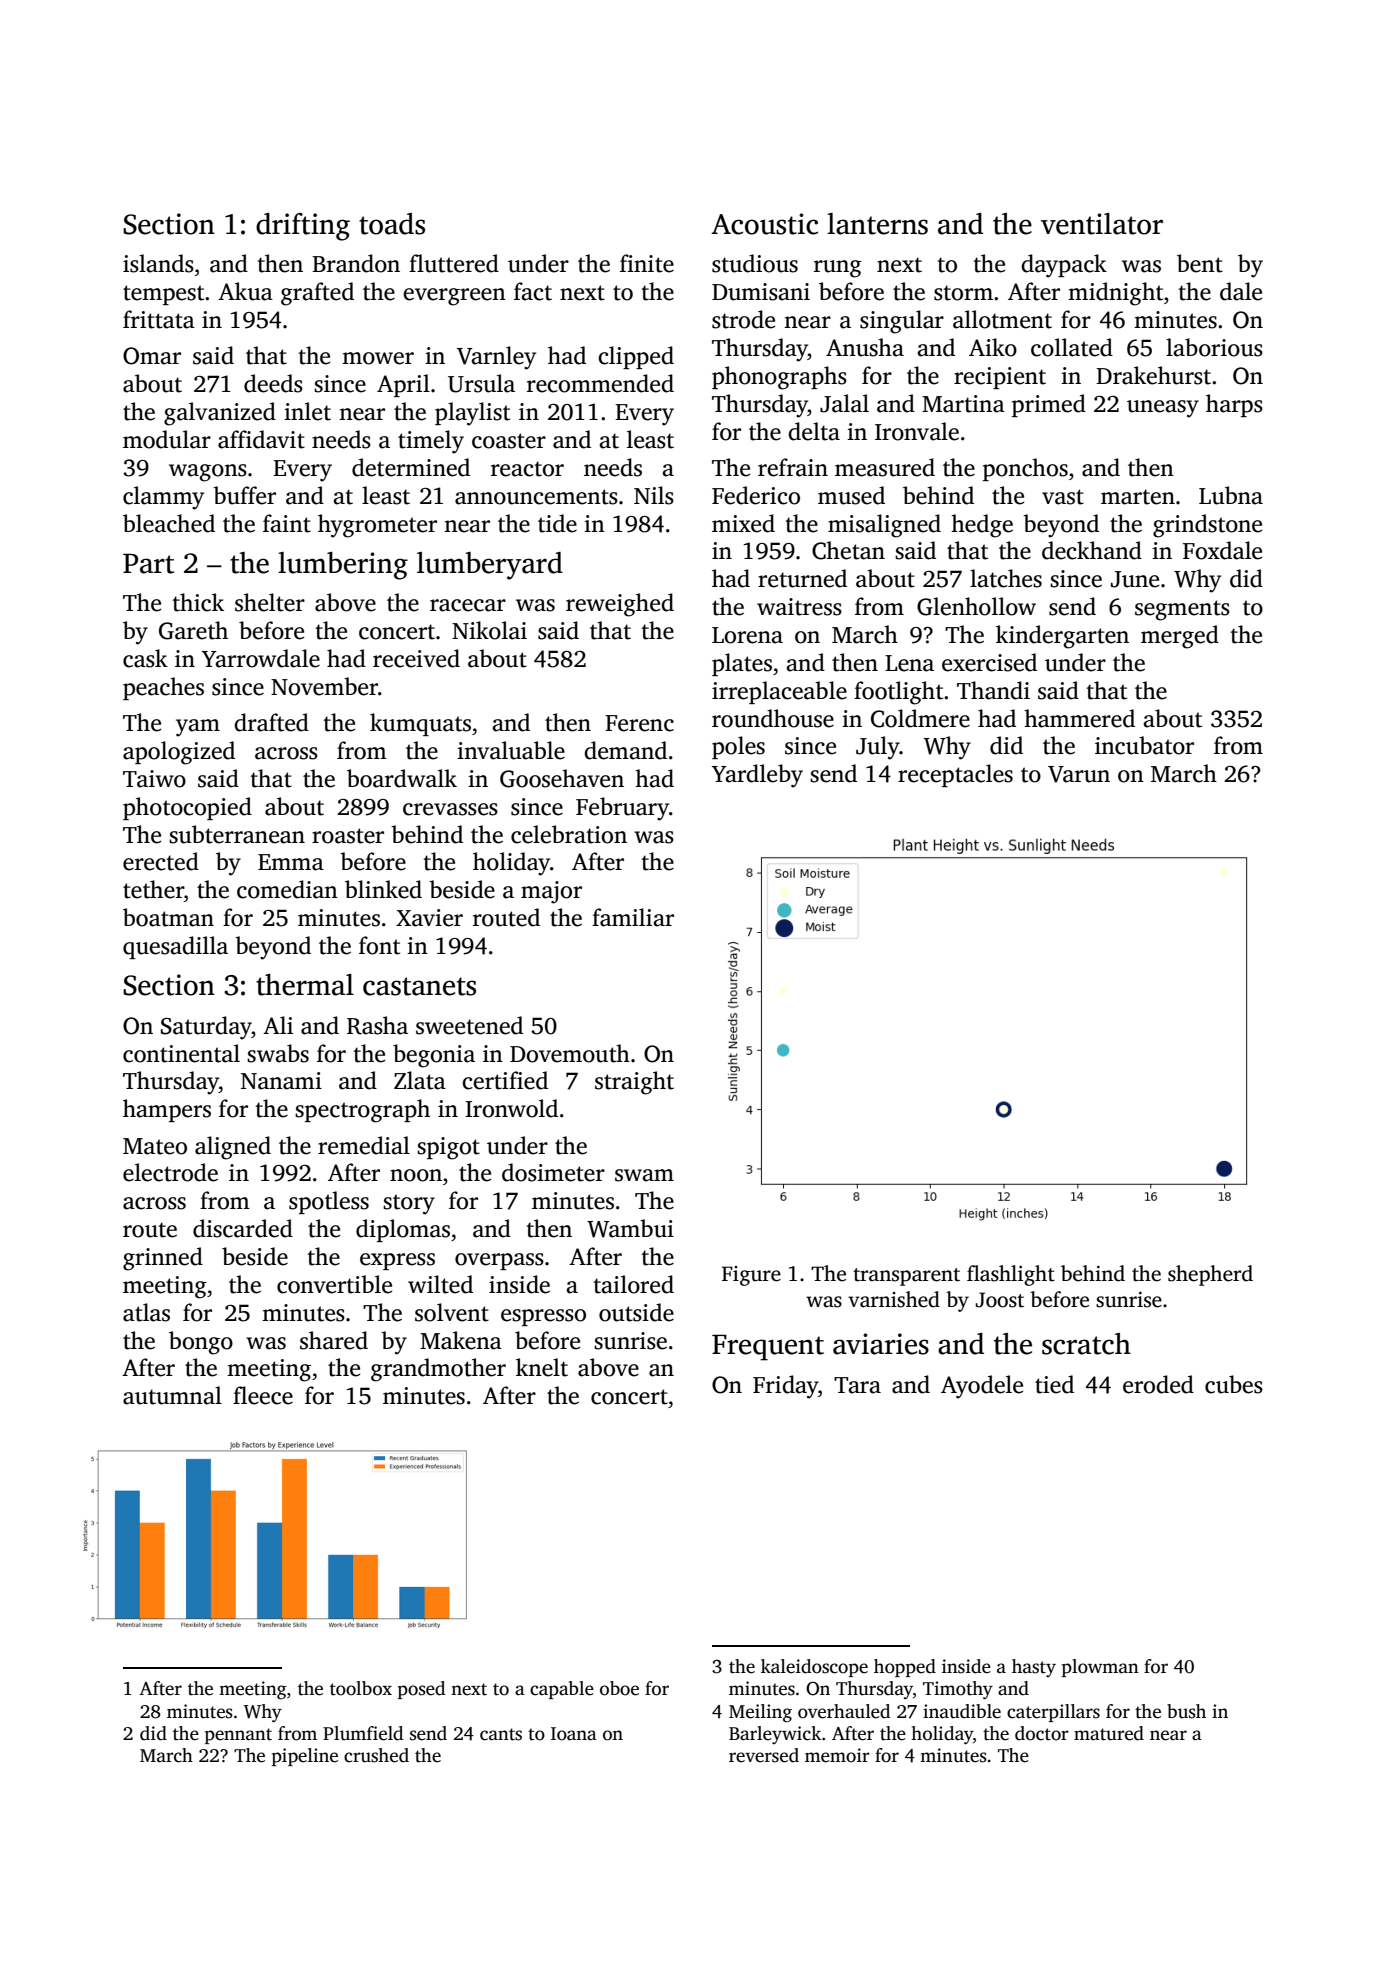 This page has height=1969, width=1386. Describe the element at coordinates (1072, 347) in the page. I see `collated` at that location.
